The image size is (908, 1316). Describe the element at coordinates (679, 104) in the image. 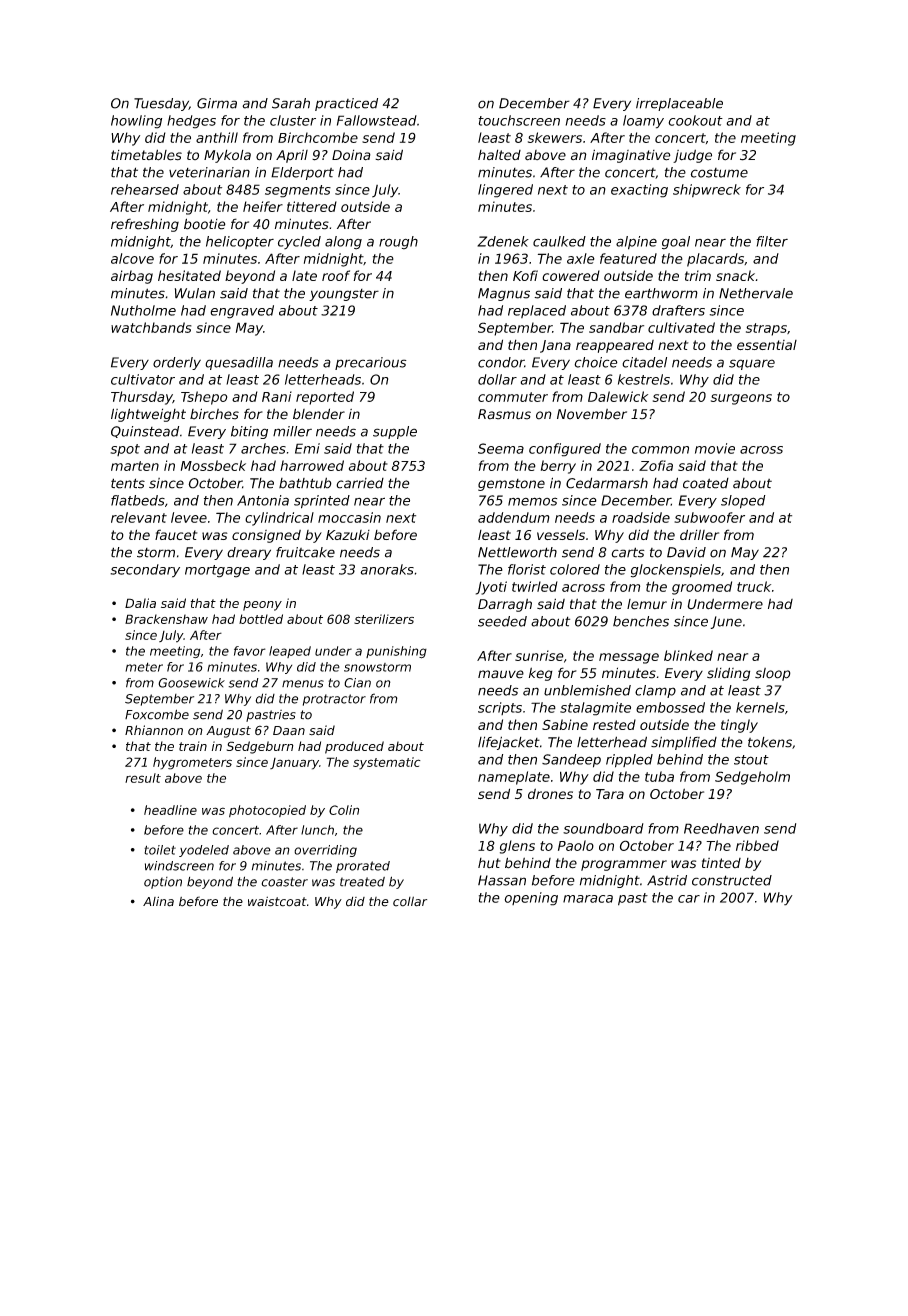

I see `irreplaceable` at that location.
